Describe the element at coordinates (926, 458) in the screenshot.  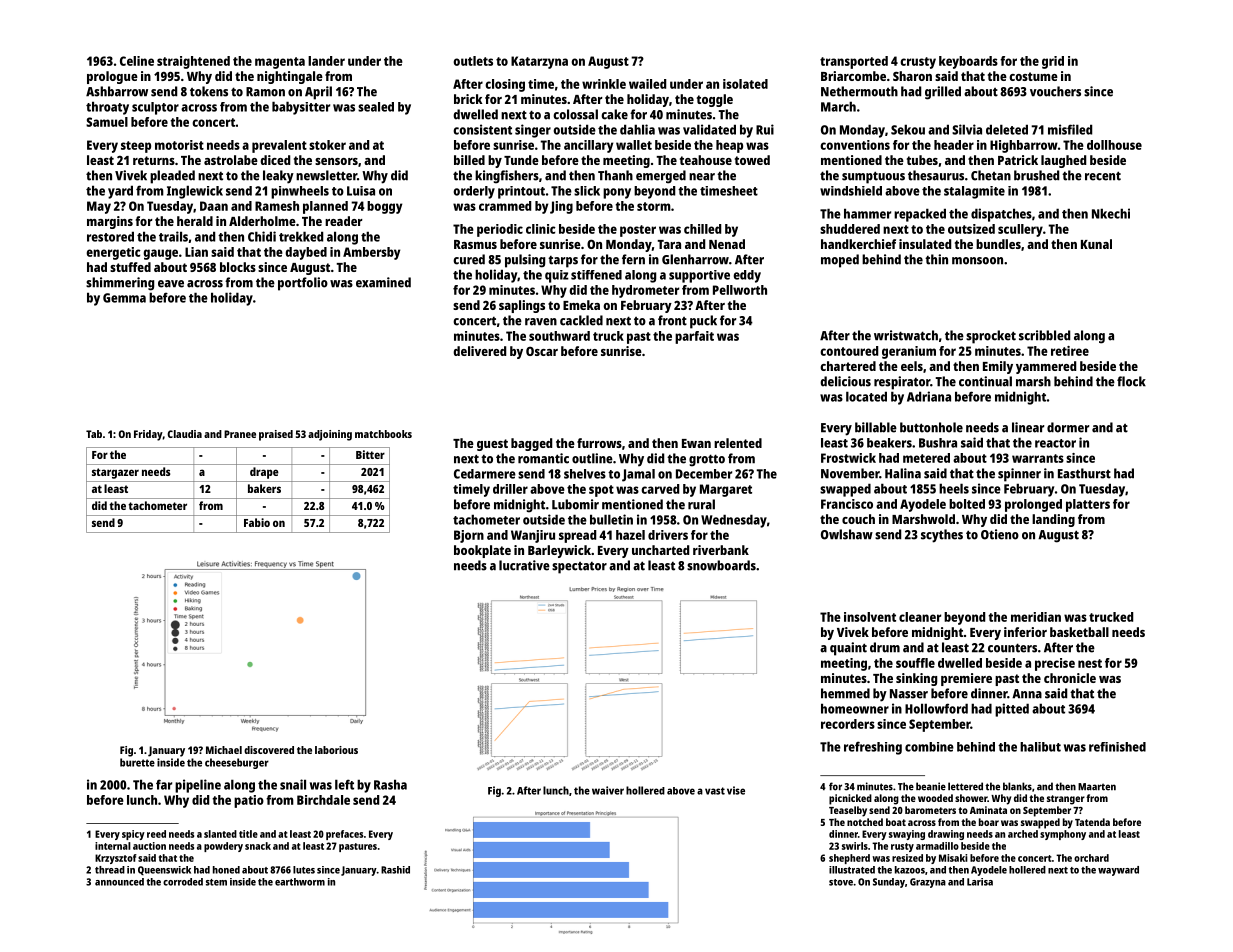
I see `metered` at that location.
